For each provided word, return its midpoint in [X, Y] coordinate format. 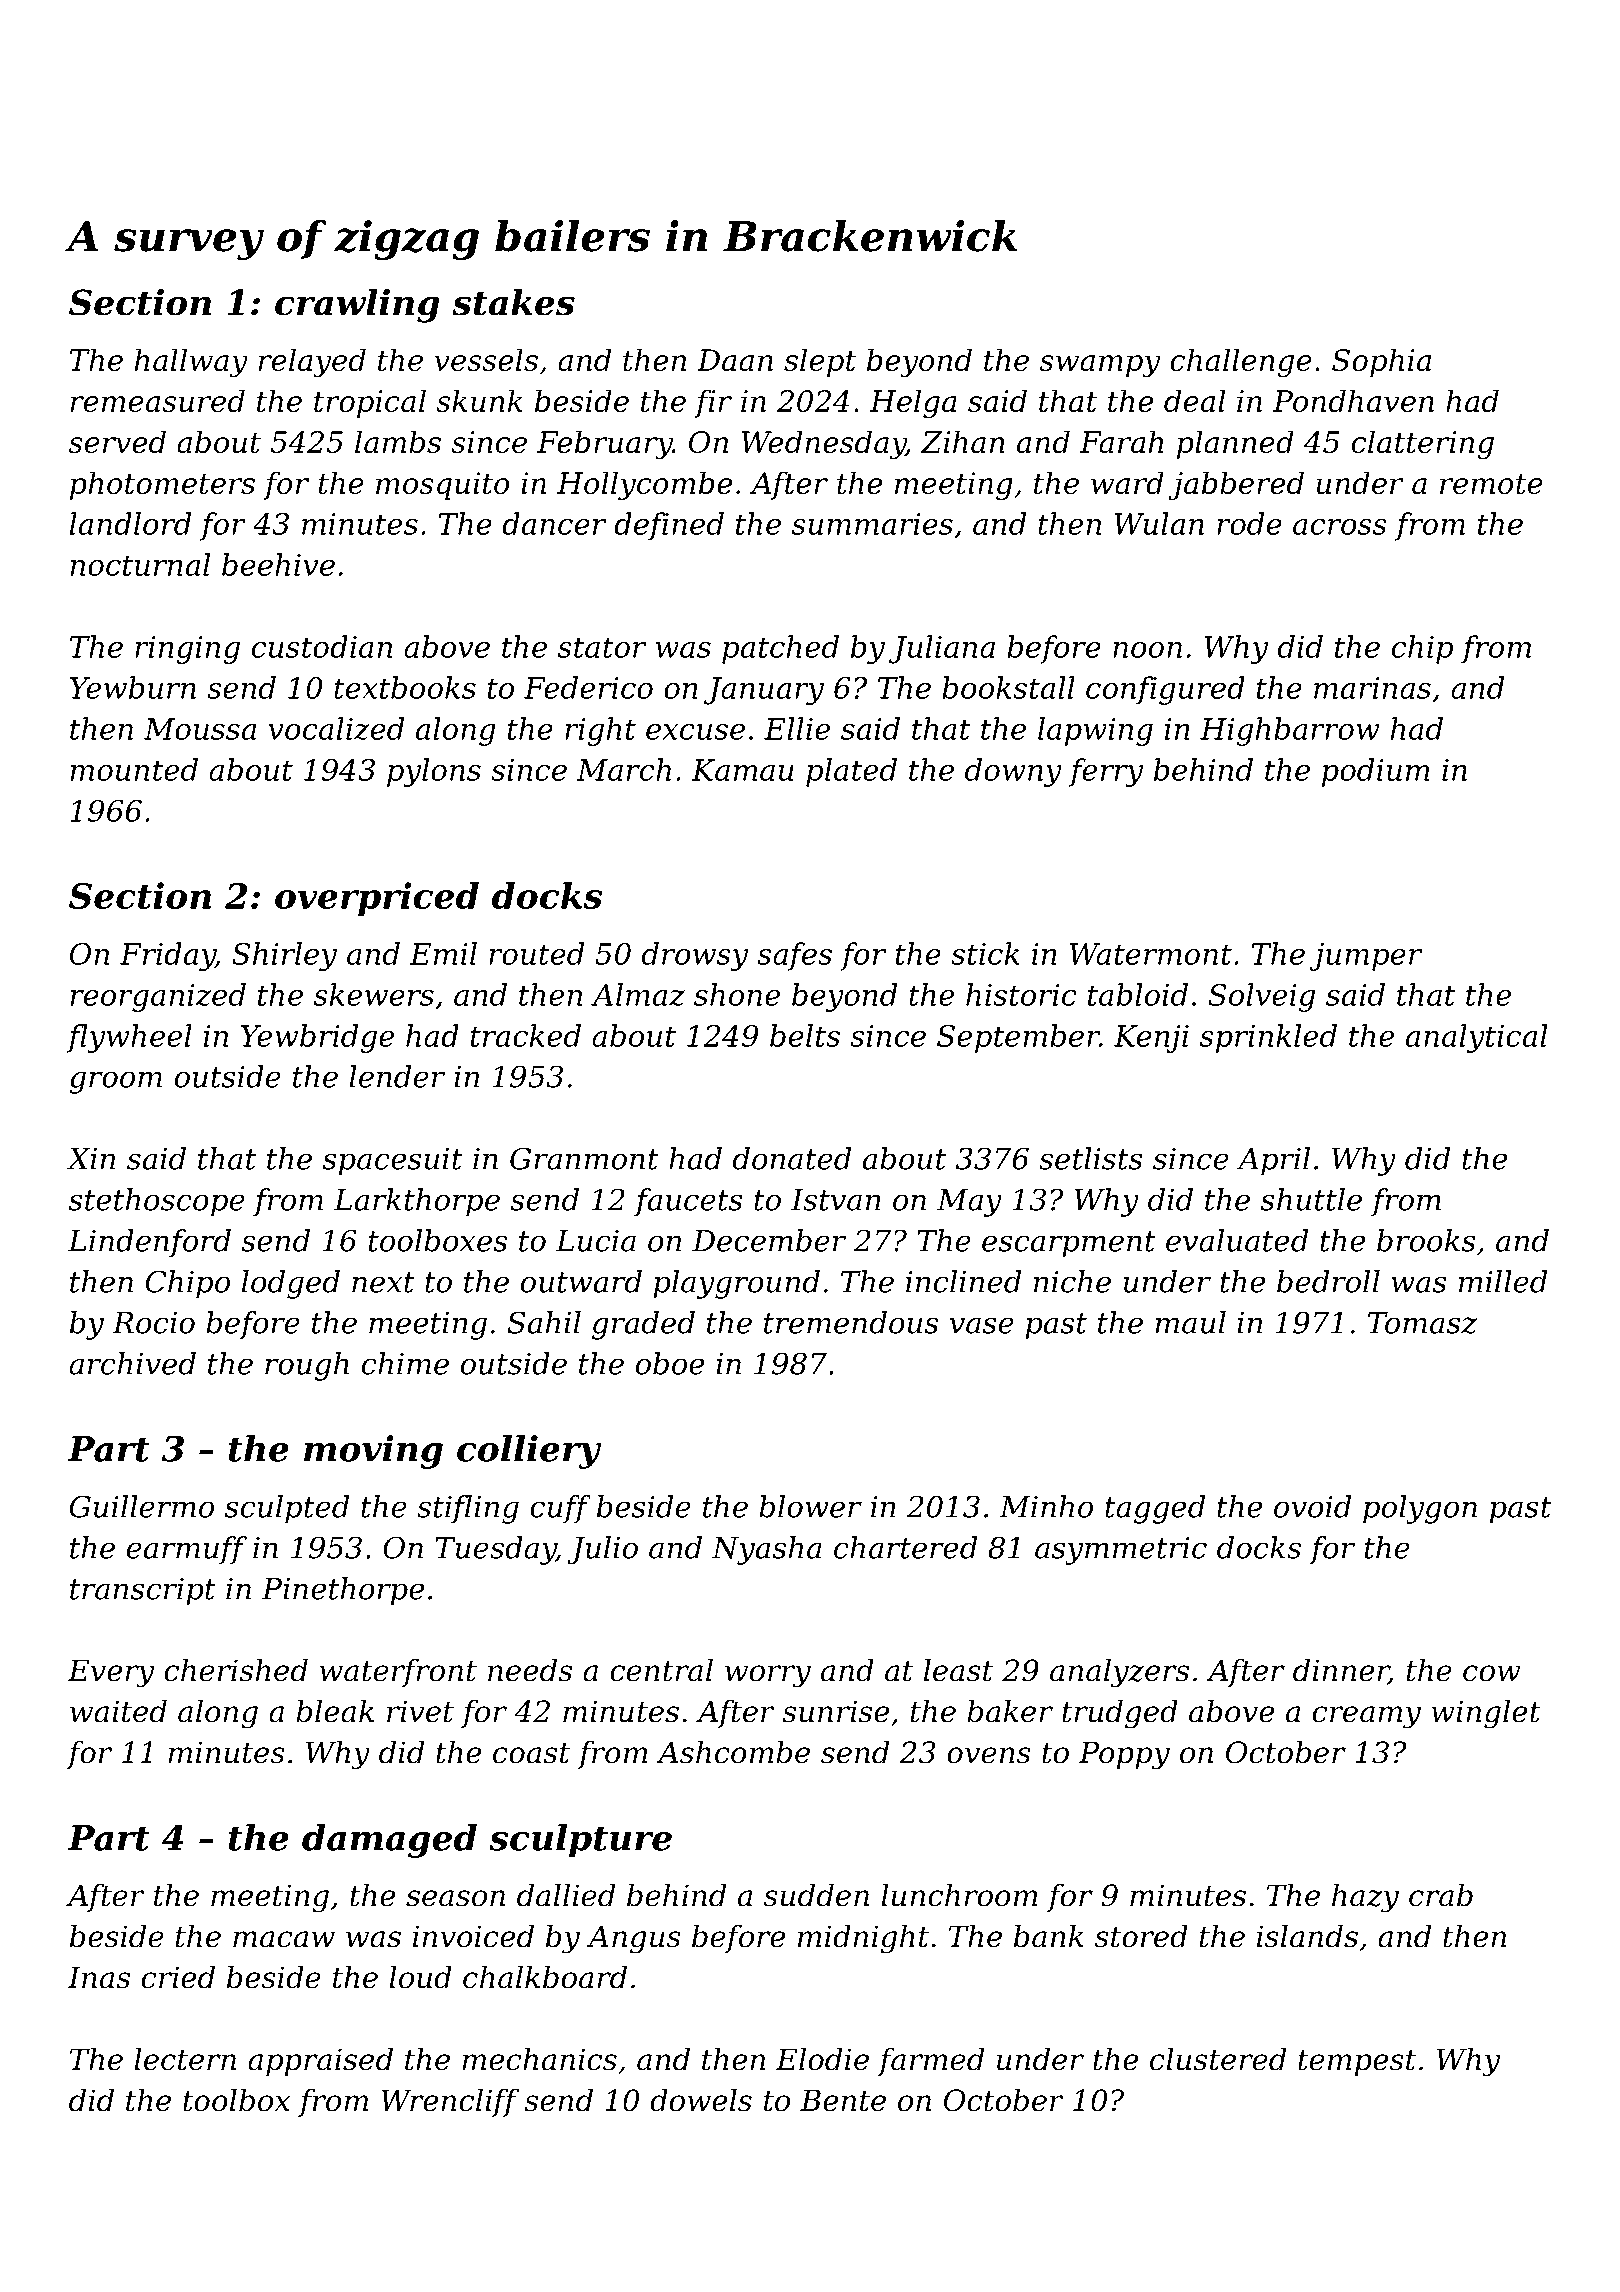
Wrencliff [450, 2103]
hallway [191, 362]
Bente [843, 2100]
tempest [1357, 2063]
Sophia [1381, 362]
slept [820, 362]
